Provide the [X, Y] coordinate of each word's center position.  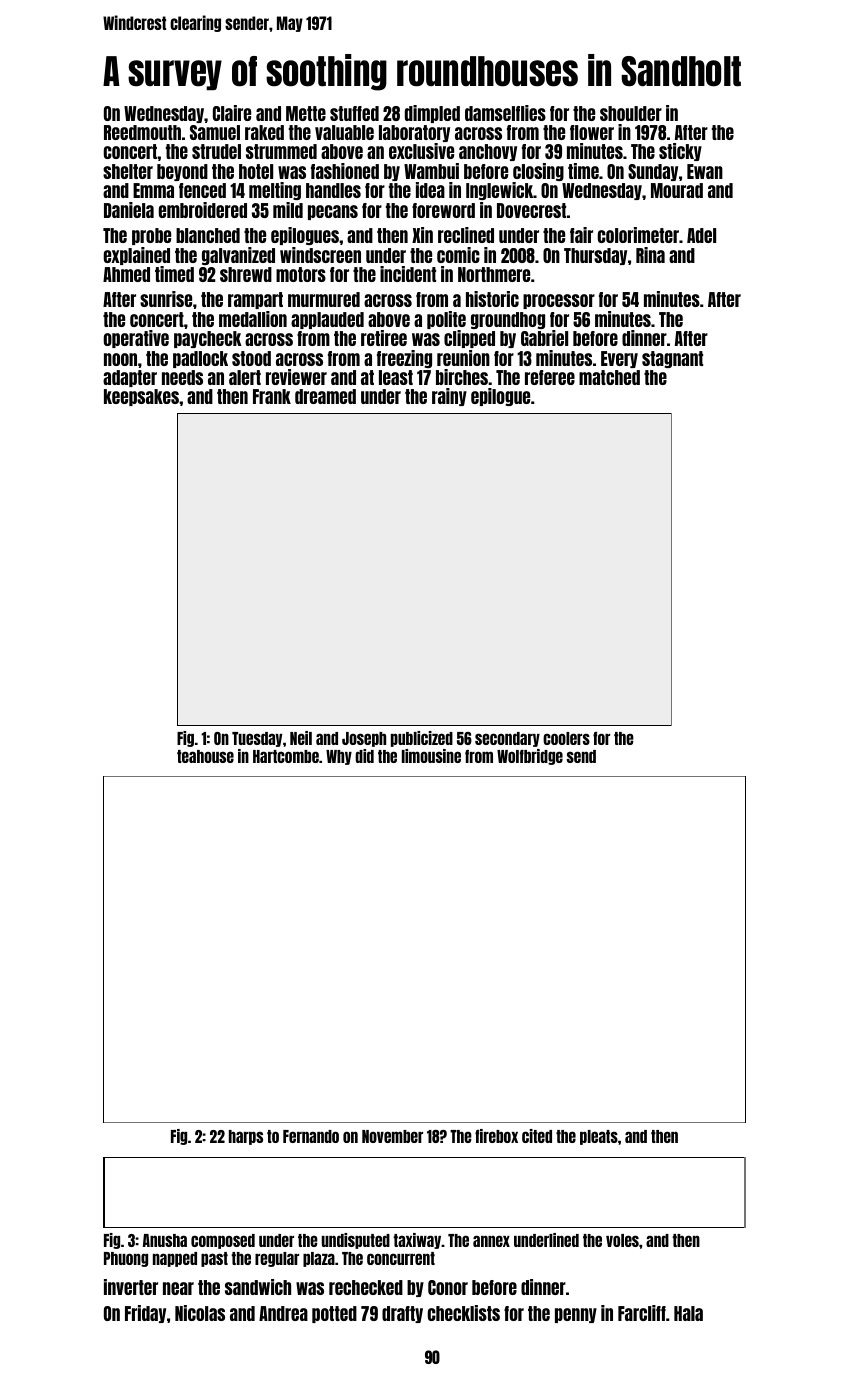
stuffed [354, 113]
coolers [566, 738]
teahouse [205, 756]
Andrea [283, 1313]
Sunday [653, 172]
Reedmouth [142, 132]
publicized [422, 739]
